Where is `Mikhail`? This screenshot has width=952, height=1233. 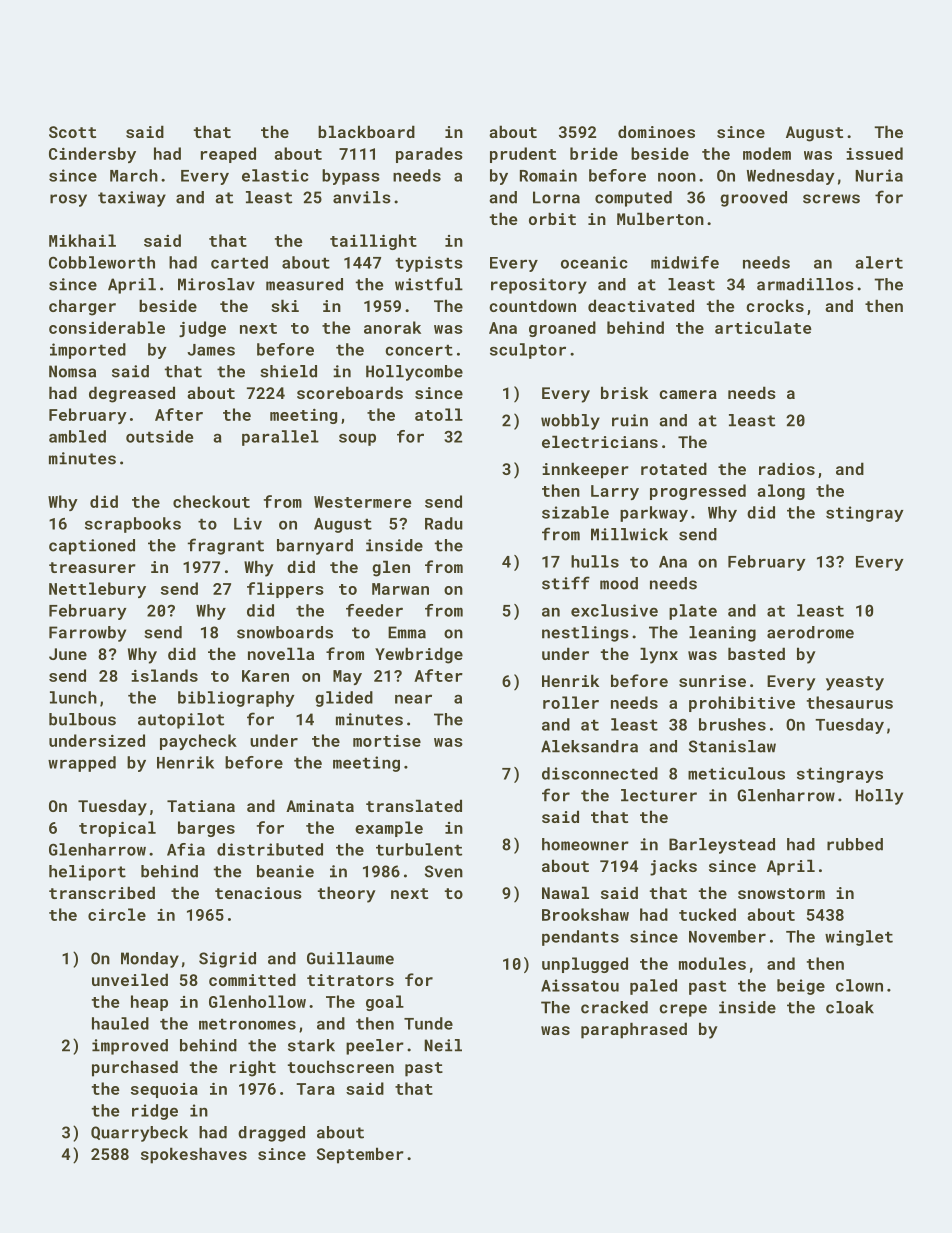
Mikhail is located at coordinates (82, 240).
